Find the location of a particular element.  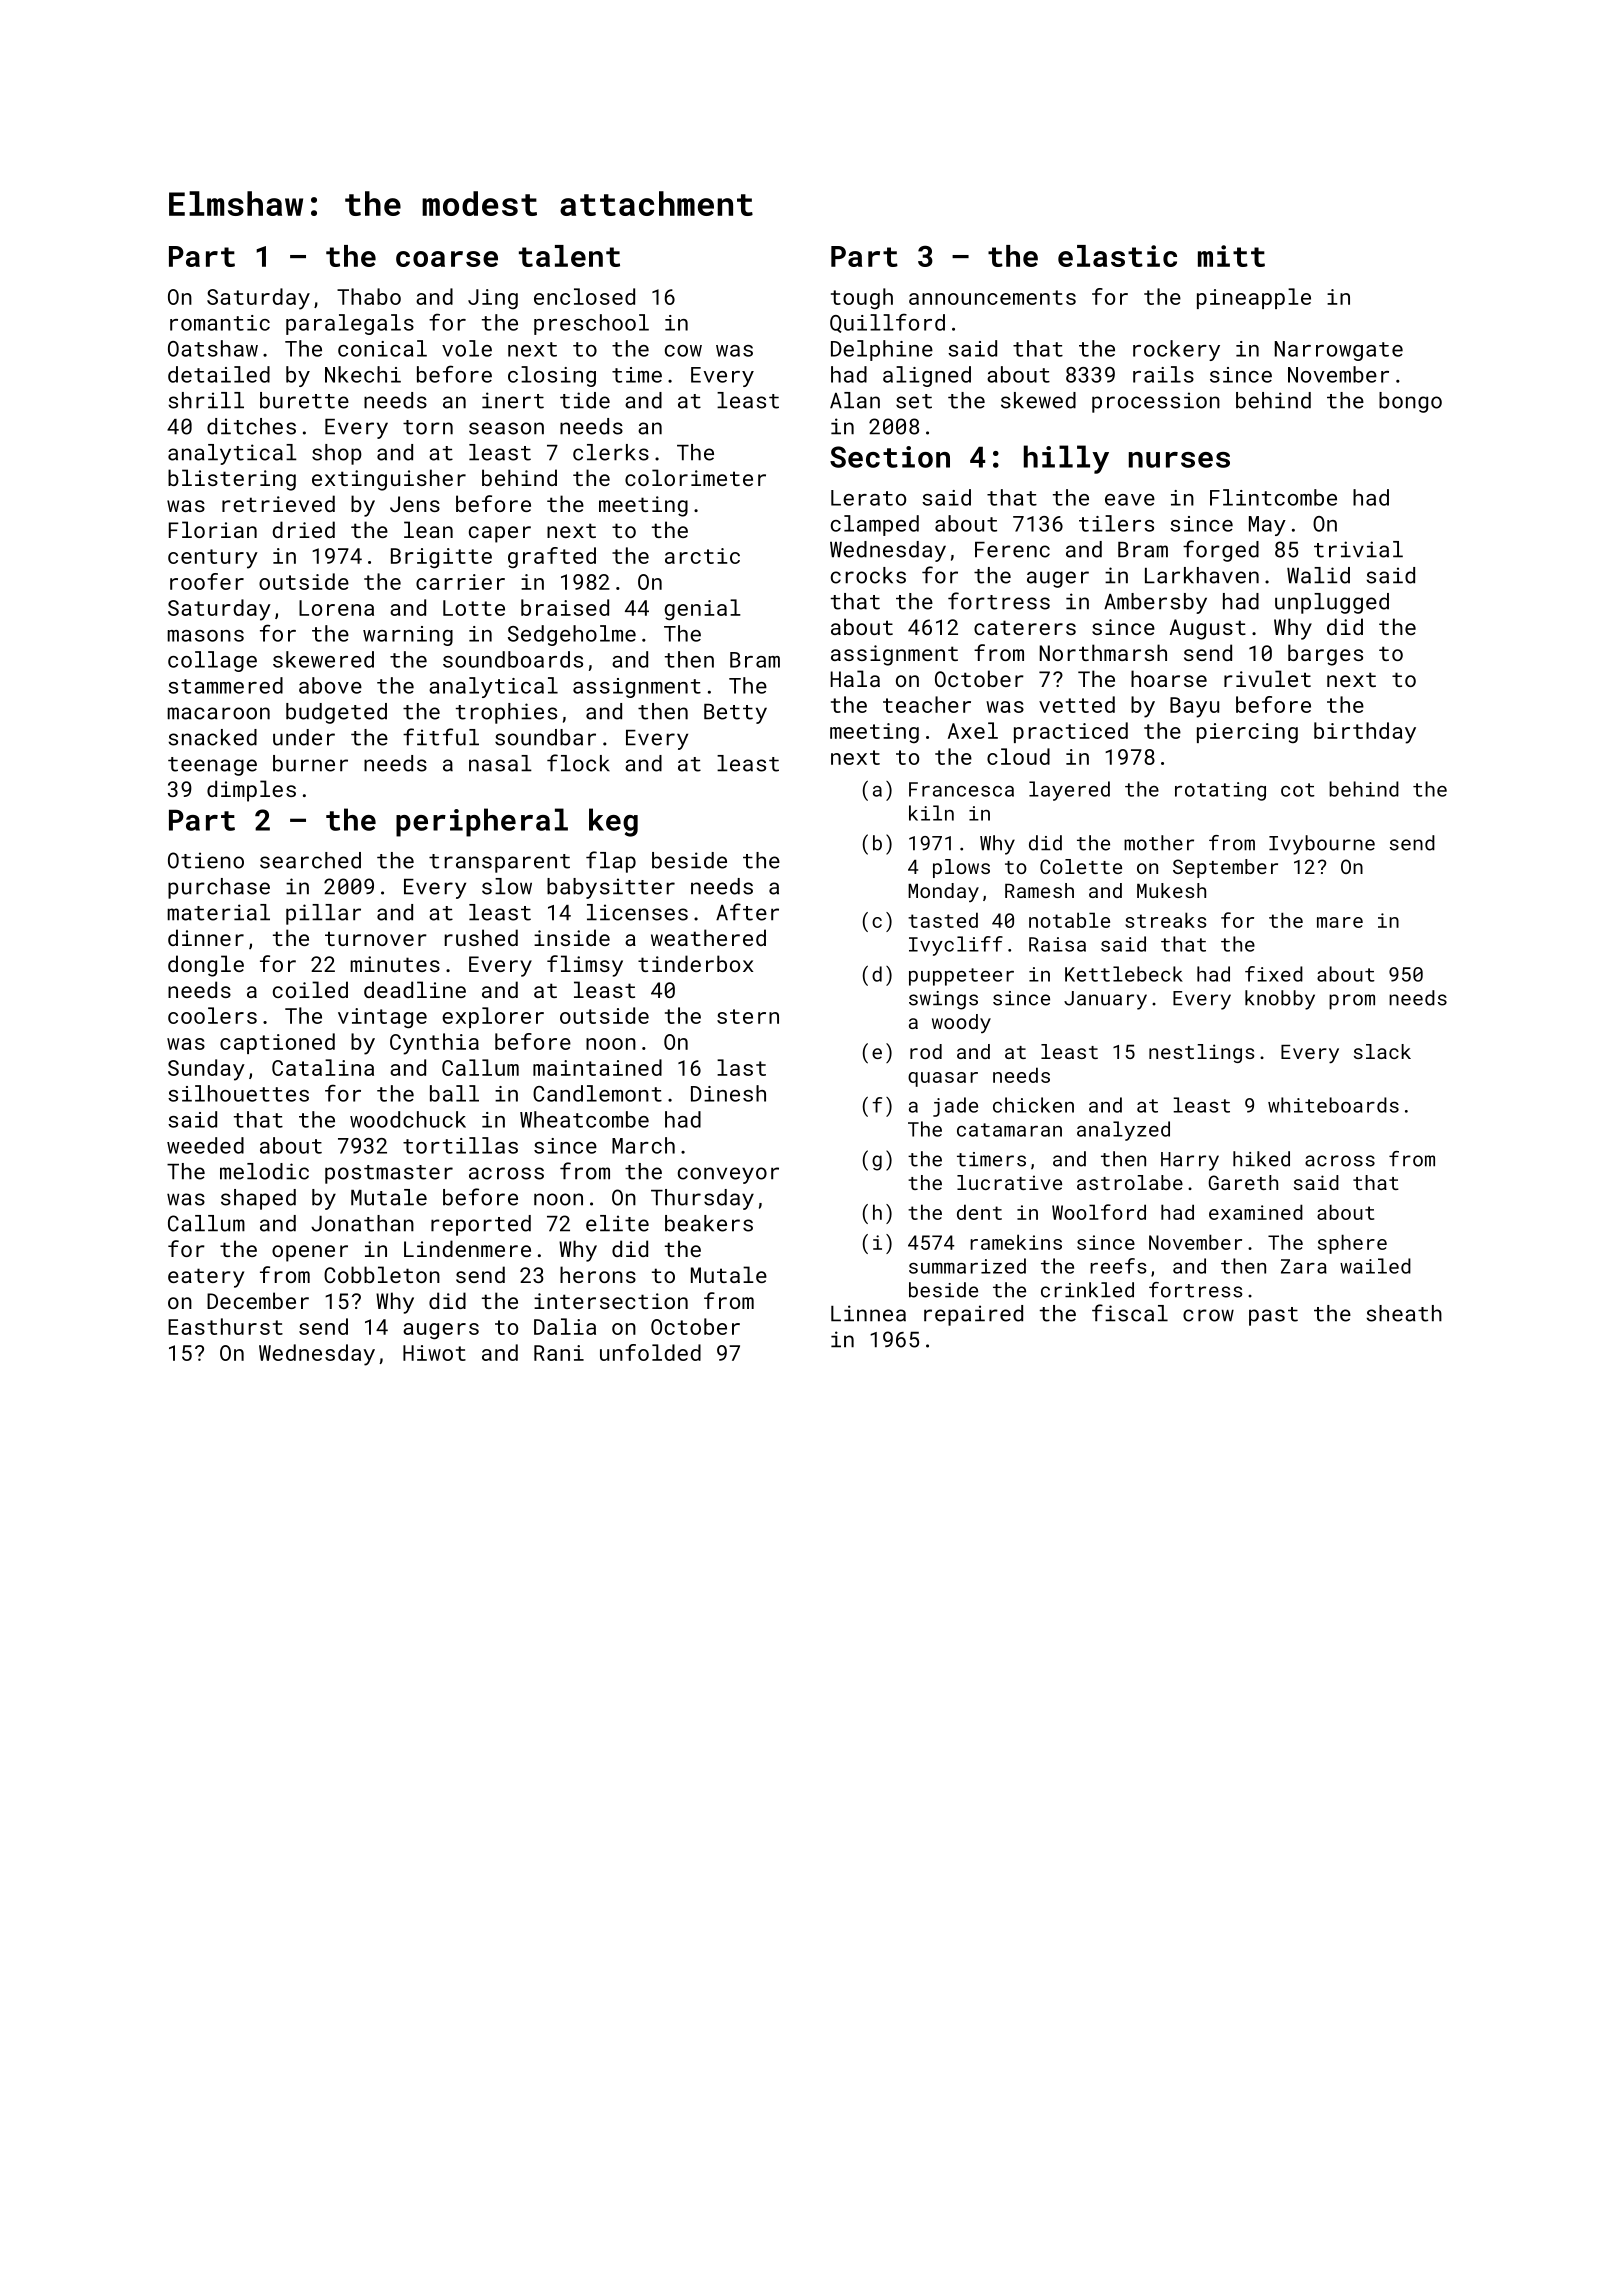

Hiwot is located at coordinates (434, 1353).
